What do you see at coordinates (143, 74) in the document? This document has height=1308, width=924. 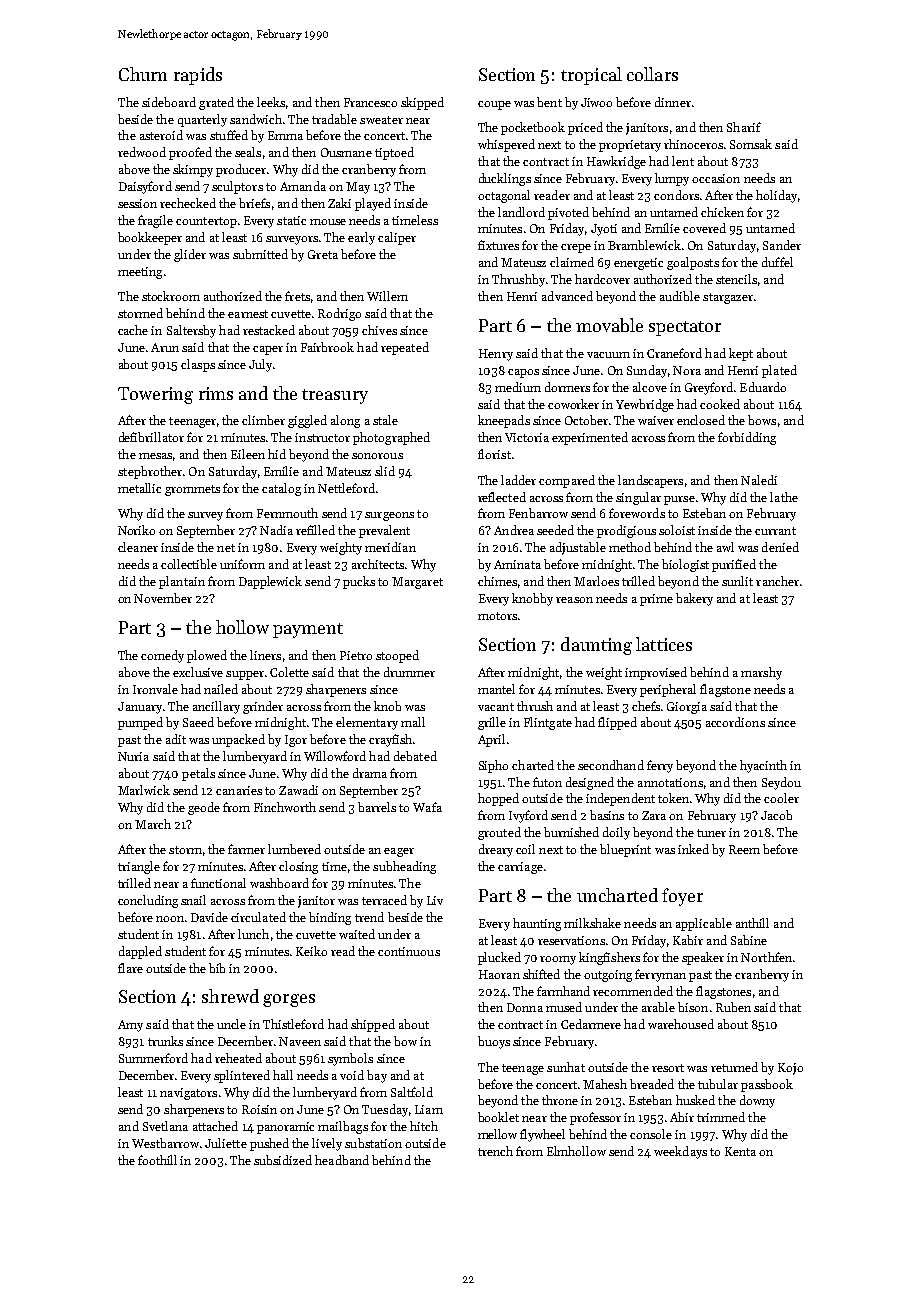 I see `Churn` at bounding box center [143, 74].
